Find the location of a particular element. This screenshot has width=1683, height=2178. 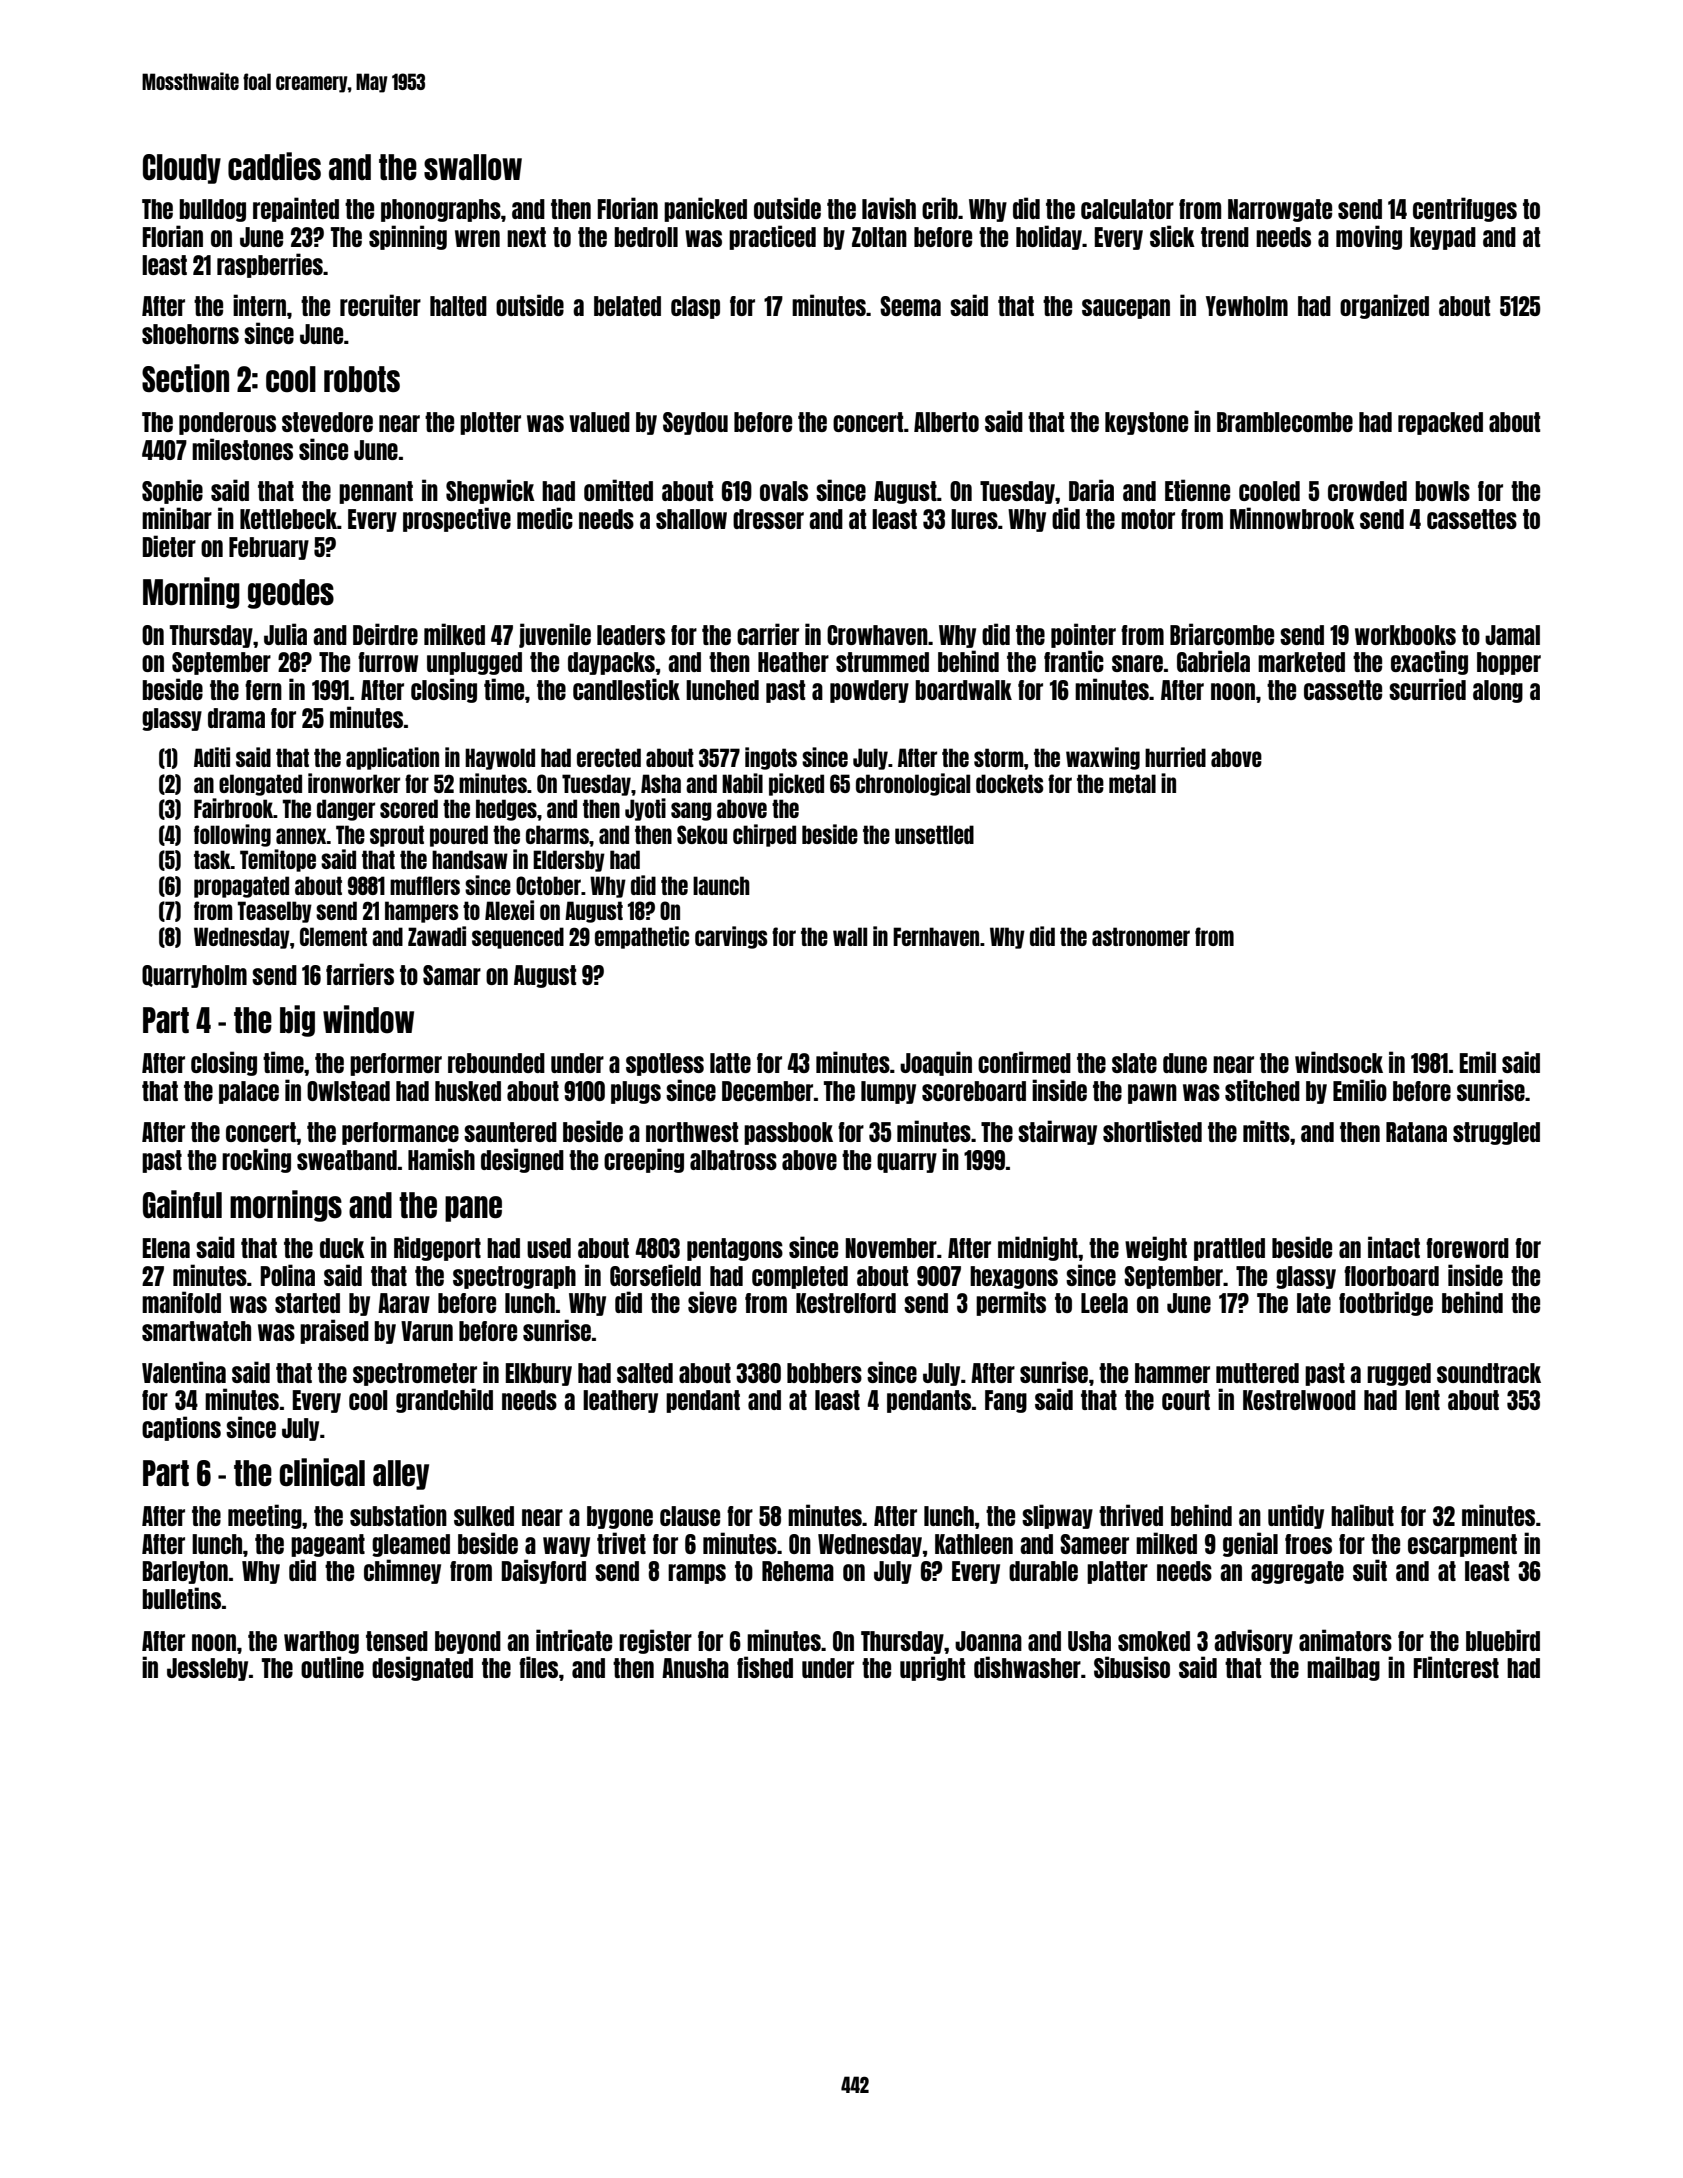

poured is located at coordinates (459, 836).
